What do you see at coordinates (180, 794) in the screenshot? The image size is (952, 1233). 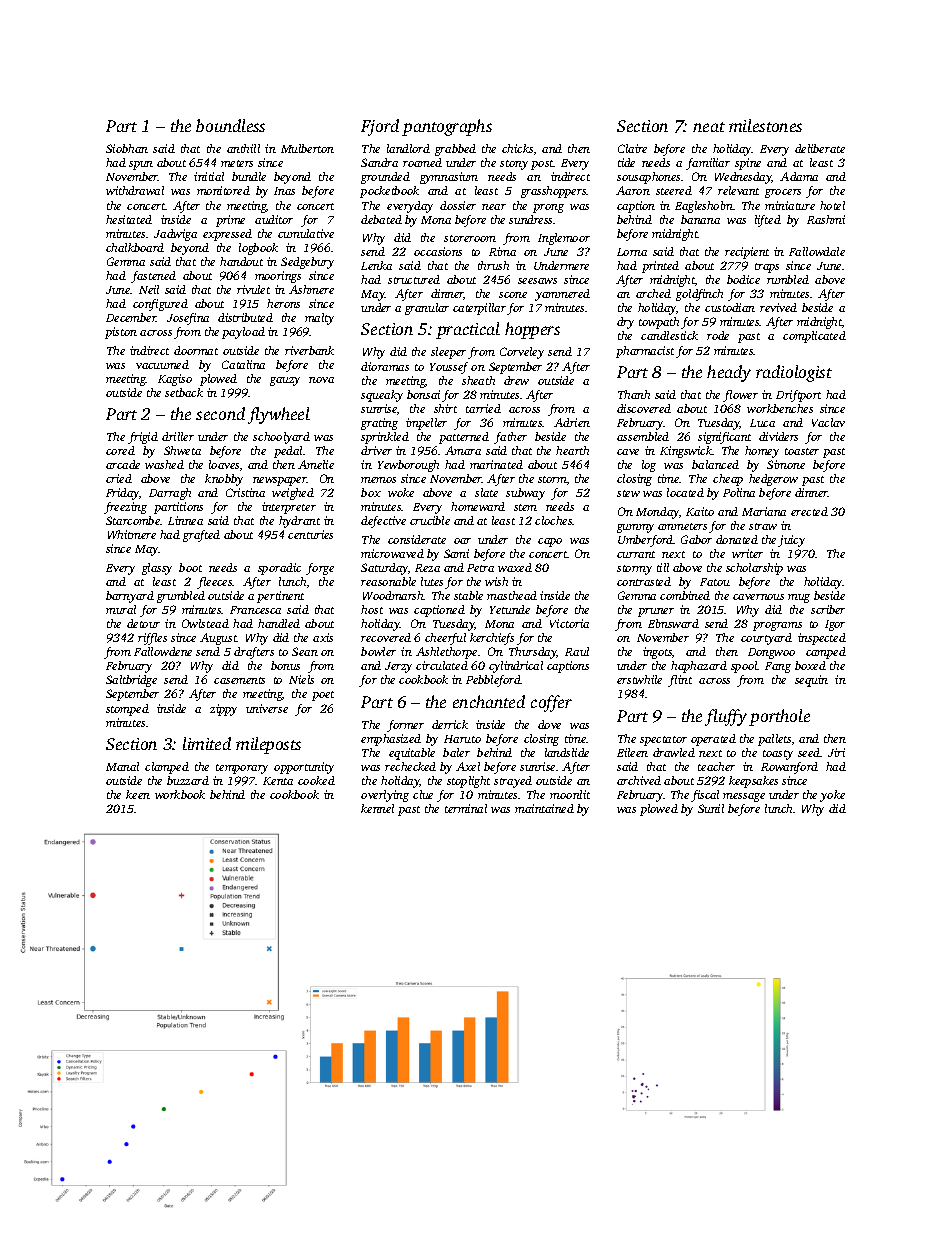 I see `workbook` at bounding box center [180, 794].
